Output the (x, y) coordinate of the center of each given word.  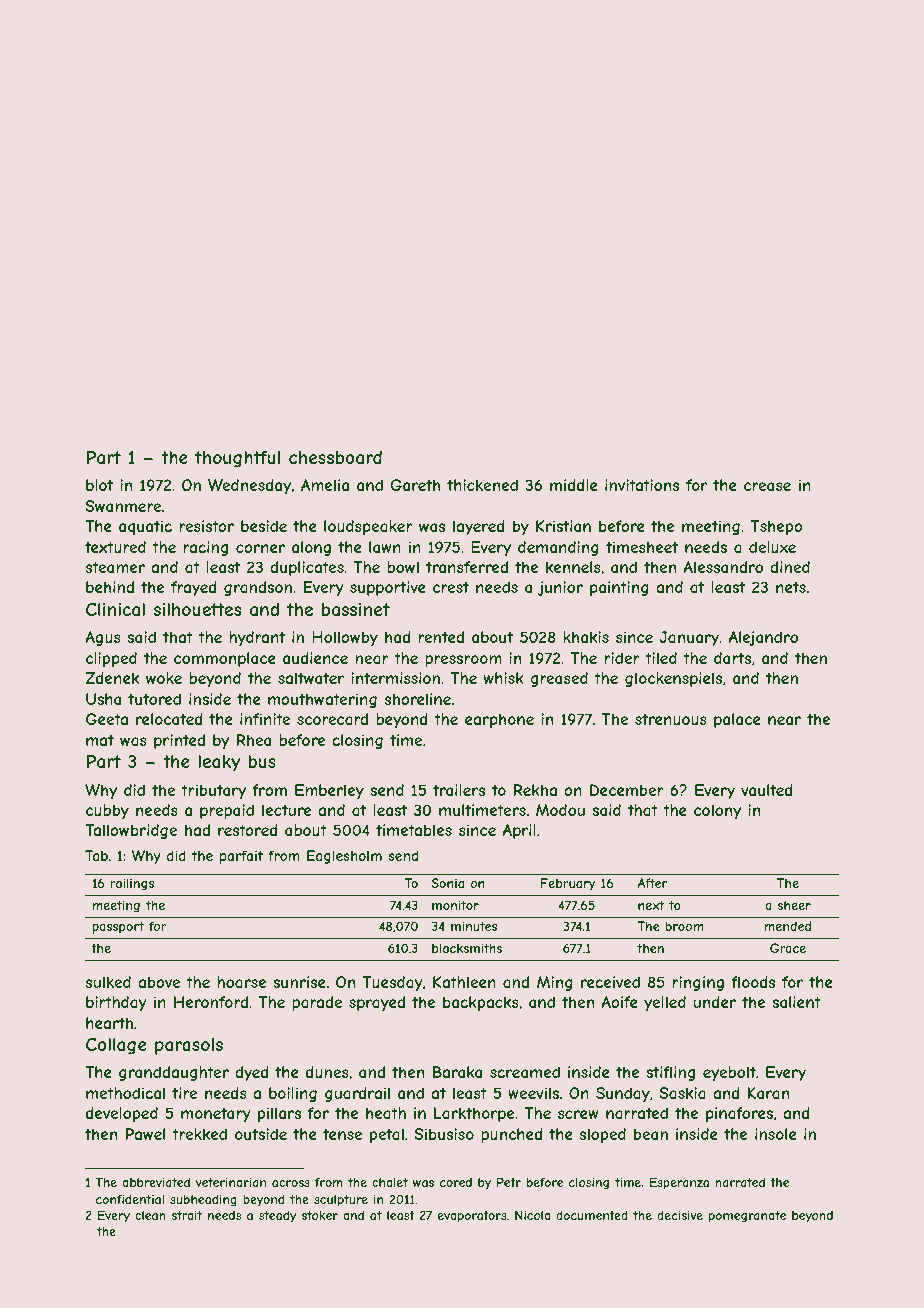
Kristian (563, 526)
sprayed (377, 1003)
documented (592, 1215)
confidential (130, 1199)
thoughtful (237, 459)
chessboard (335, 457)
